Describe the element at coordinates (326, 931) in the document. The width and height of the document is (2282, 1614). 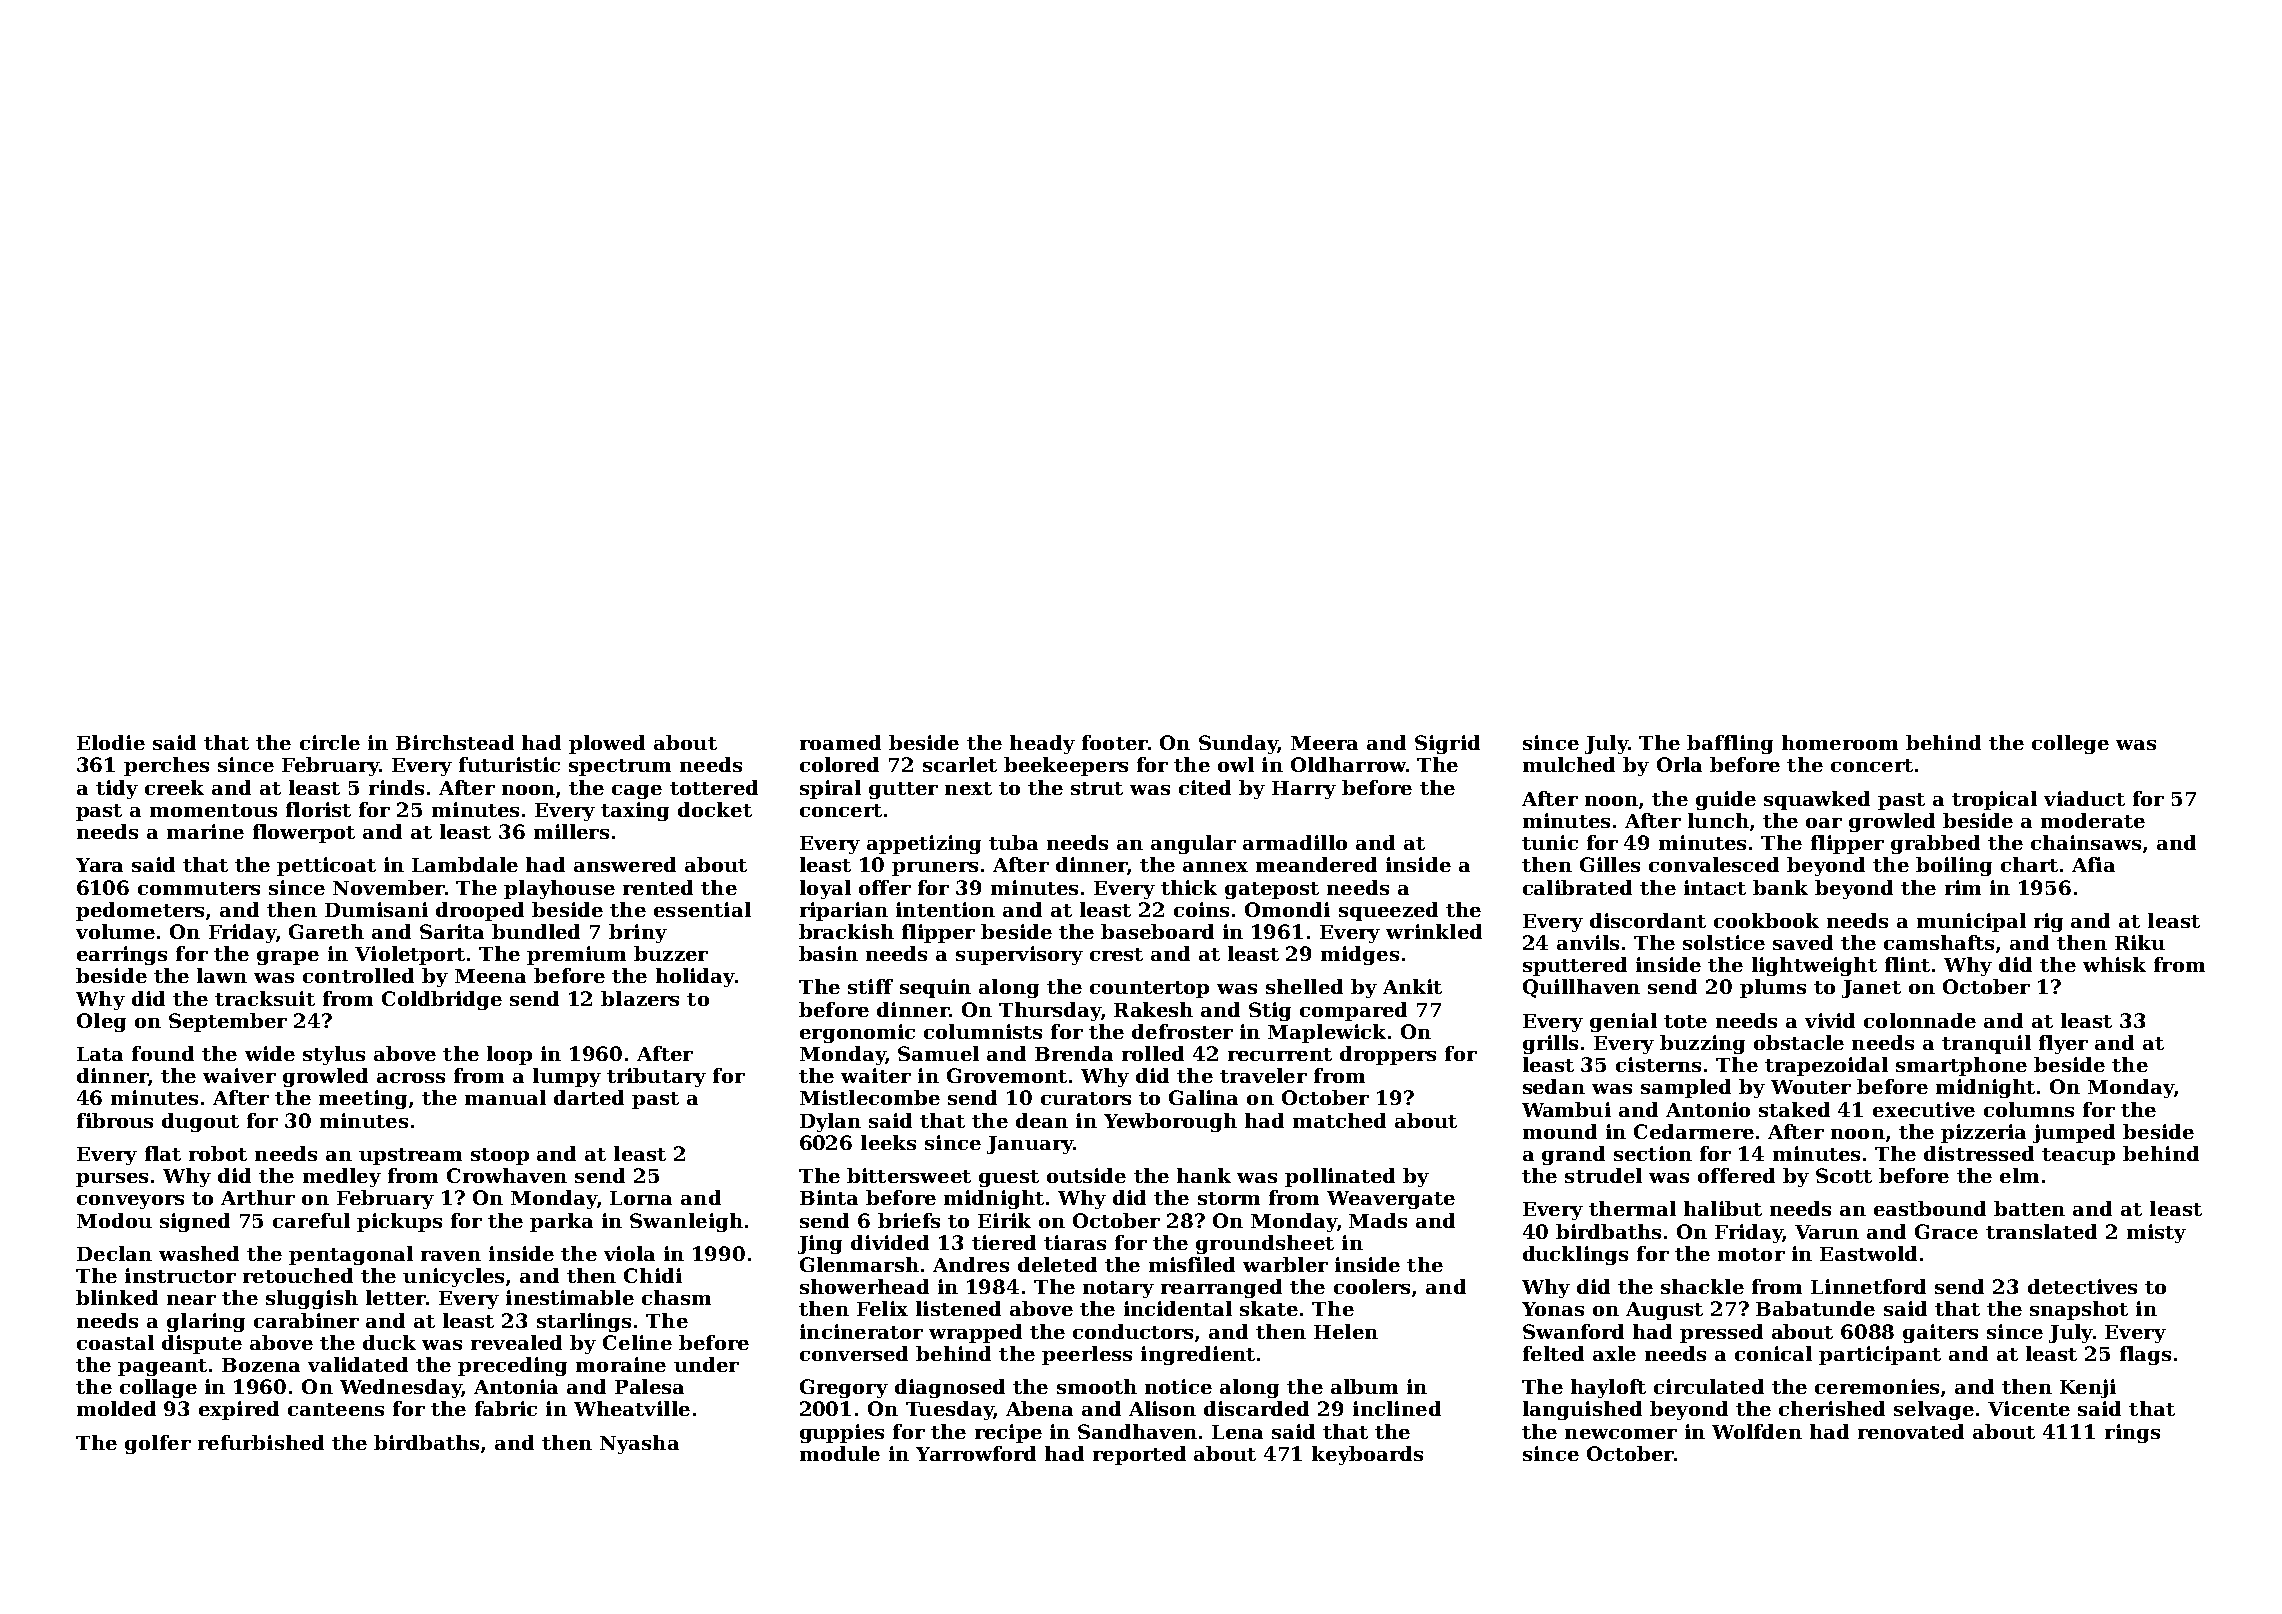
I see `Gareth` at that location.
